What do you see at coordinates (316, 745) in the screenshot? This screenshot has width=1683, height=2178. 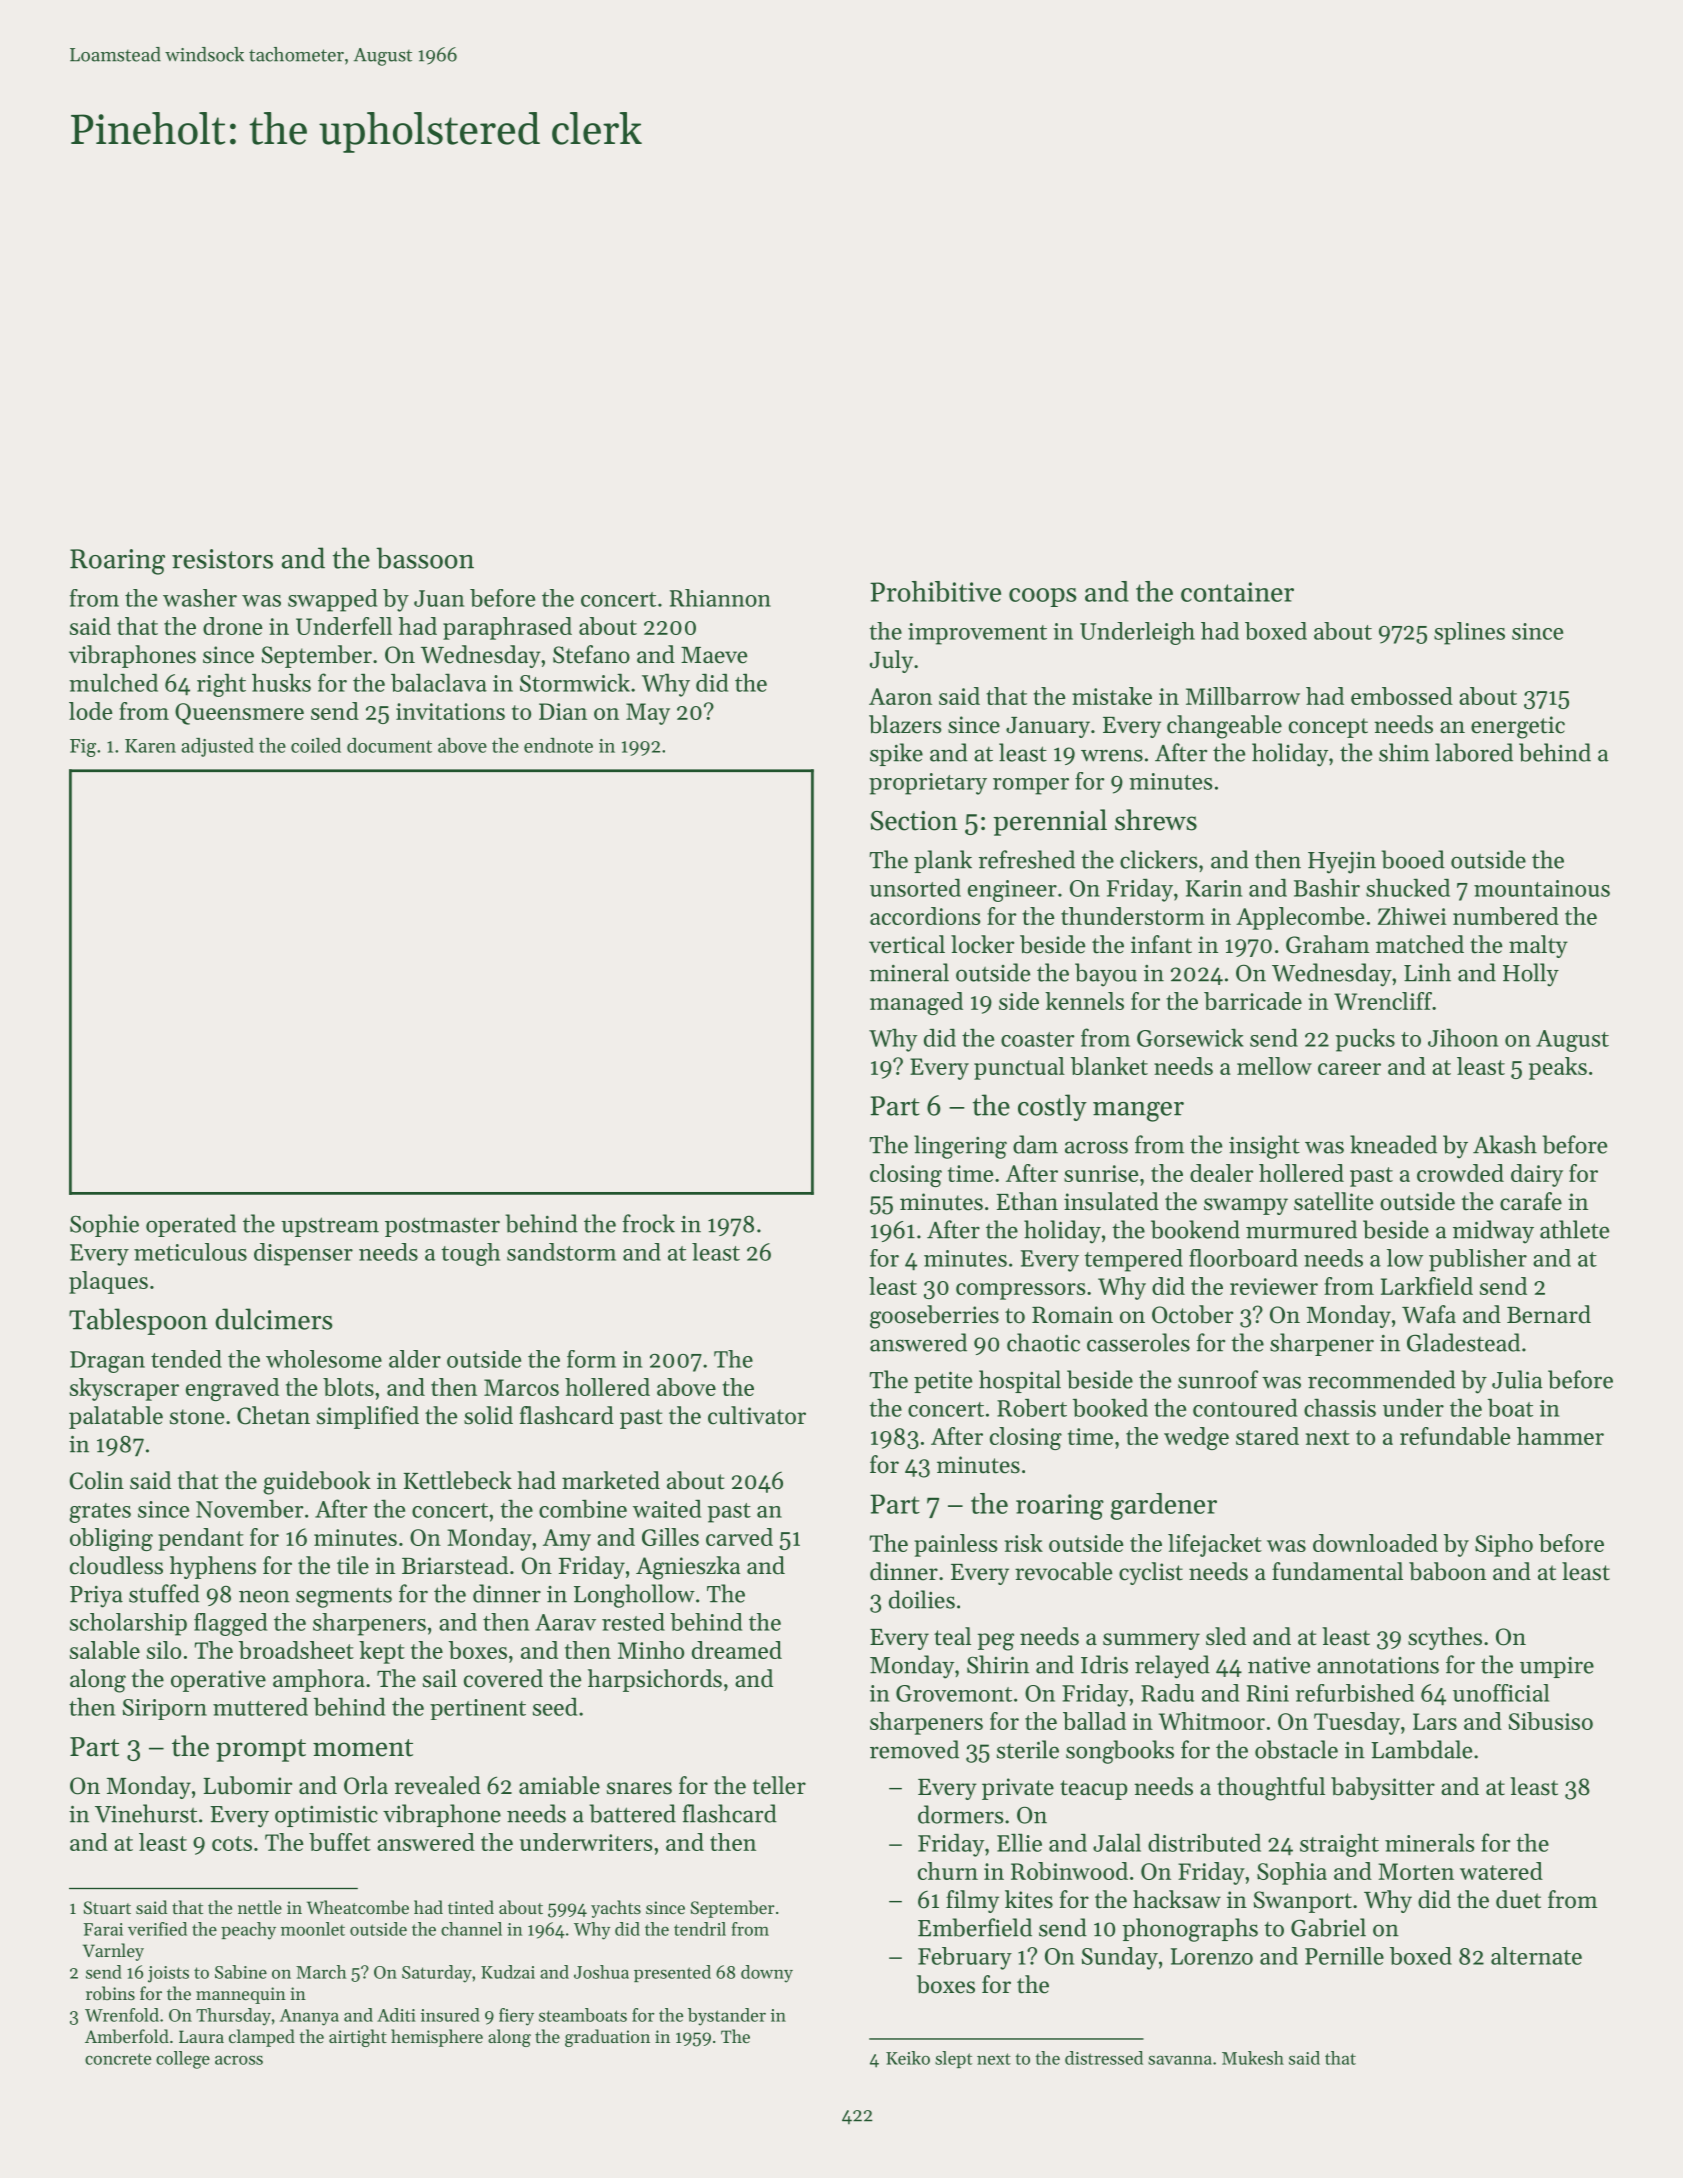 I see `coiled` at bounding box center [316, 745].
